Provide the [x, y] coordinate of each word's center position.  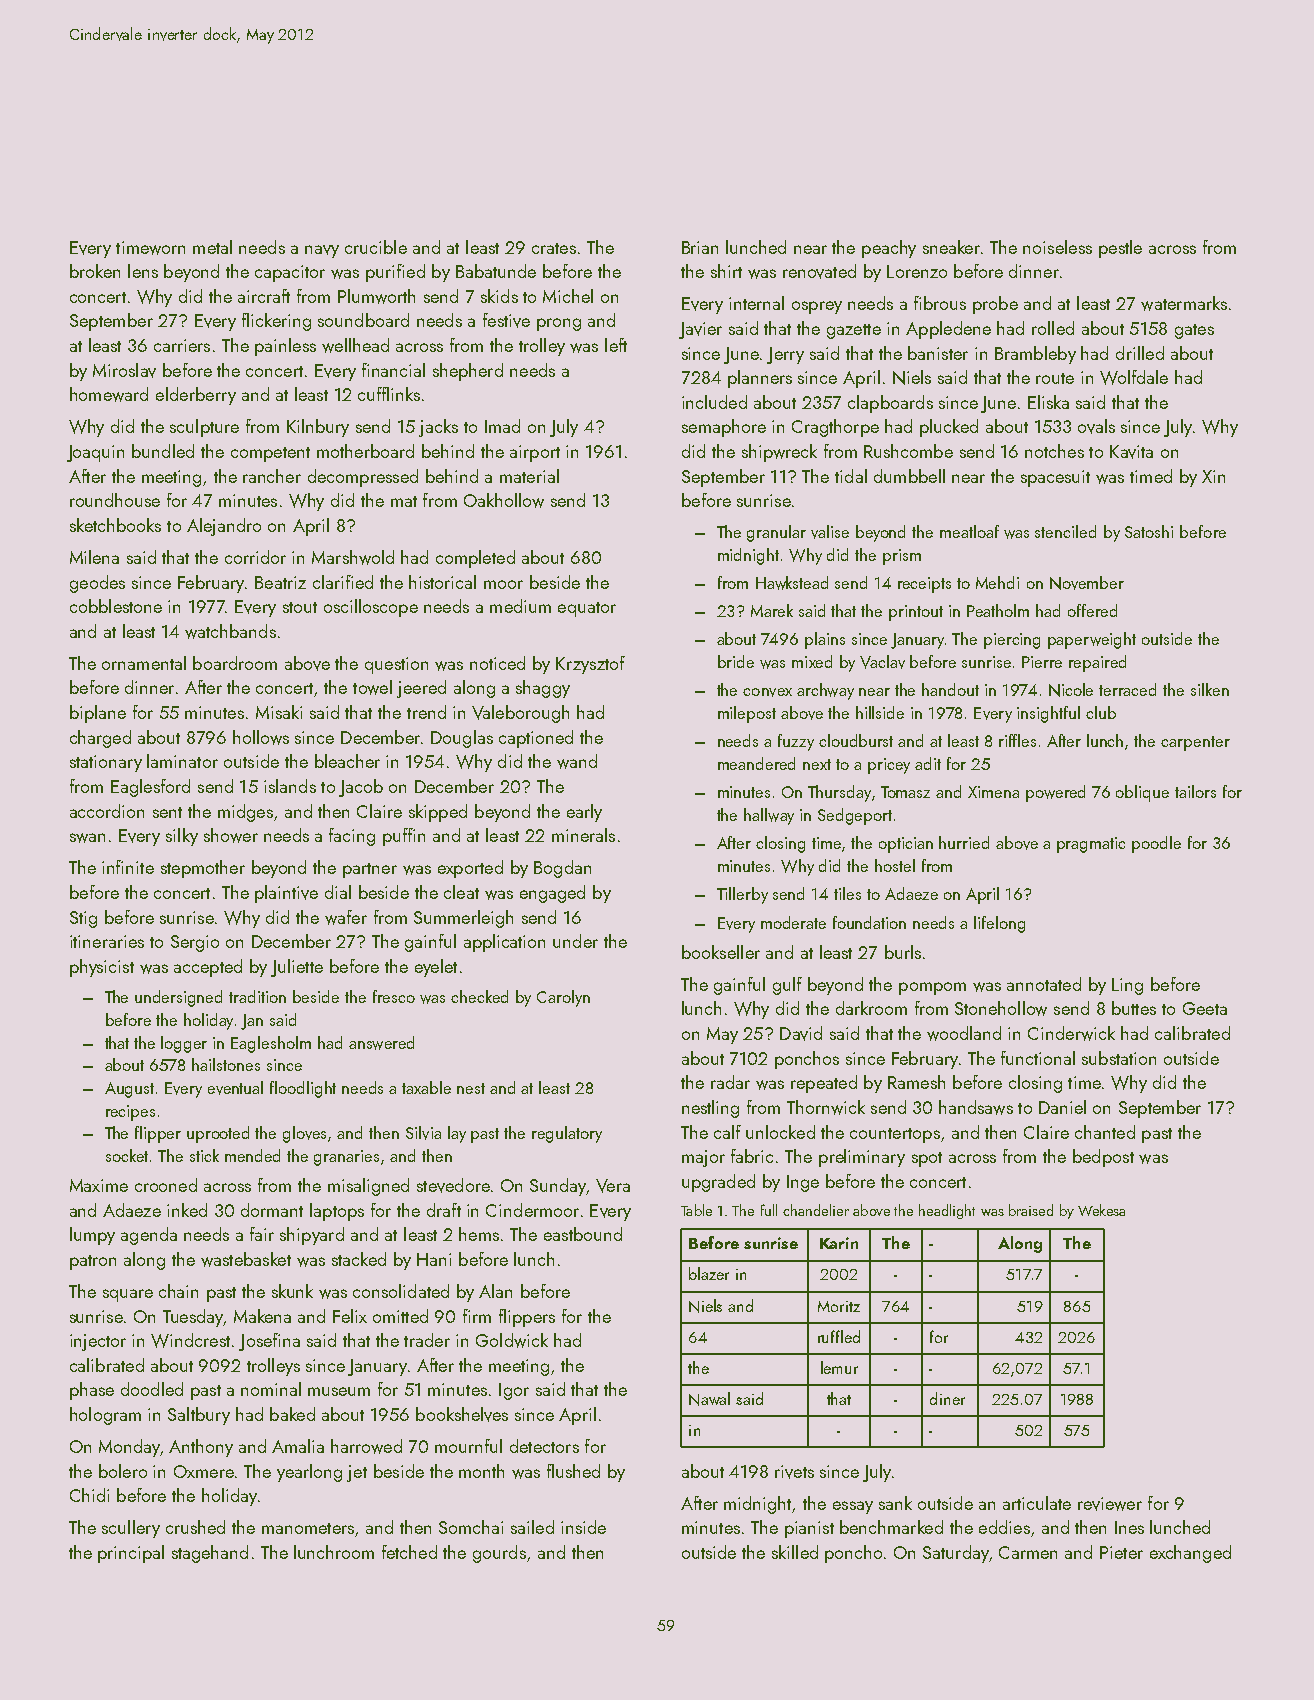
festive [506, 320]
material [529, 476]
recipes [130, 1113]
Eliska [1048, 402]
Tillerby [742, 895]
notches [1054, 451]
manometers [308, 1528]
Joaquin [95, 453]
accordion [107, 811]
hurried [964, 842]
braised [1031, 1210]
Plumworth [376, 296]
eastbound [583, 1234]
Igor [514, 1391]
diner [947, 1398]
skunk [292, 1291]
